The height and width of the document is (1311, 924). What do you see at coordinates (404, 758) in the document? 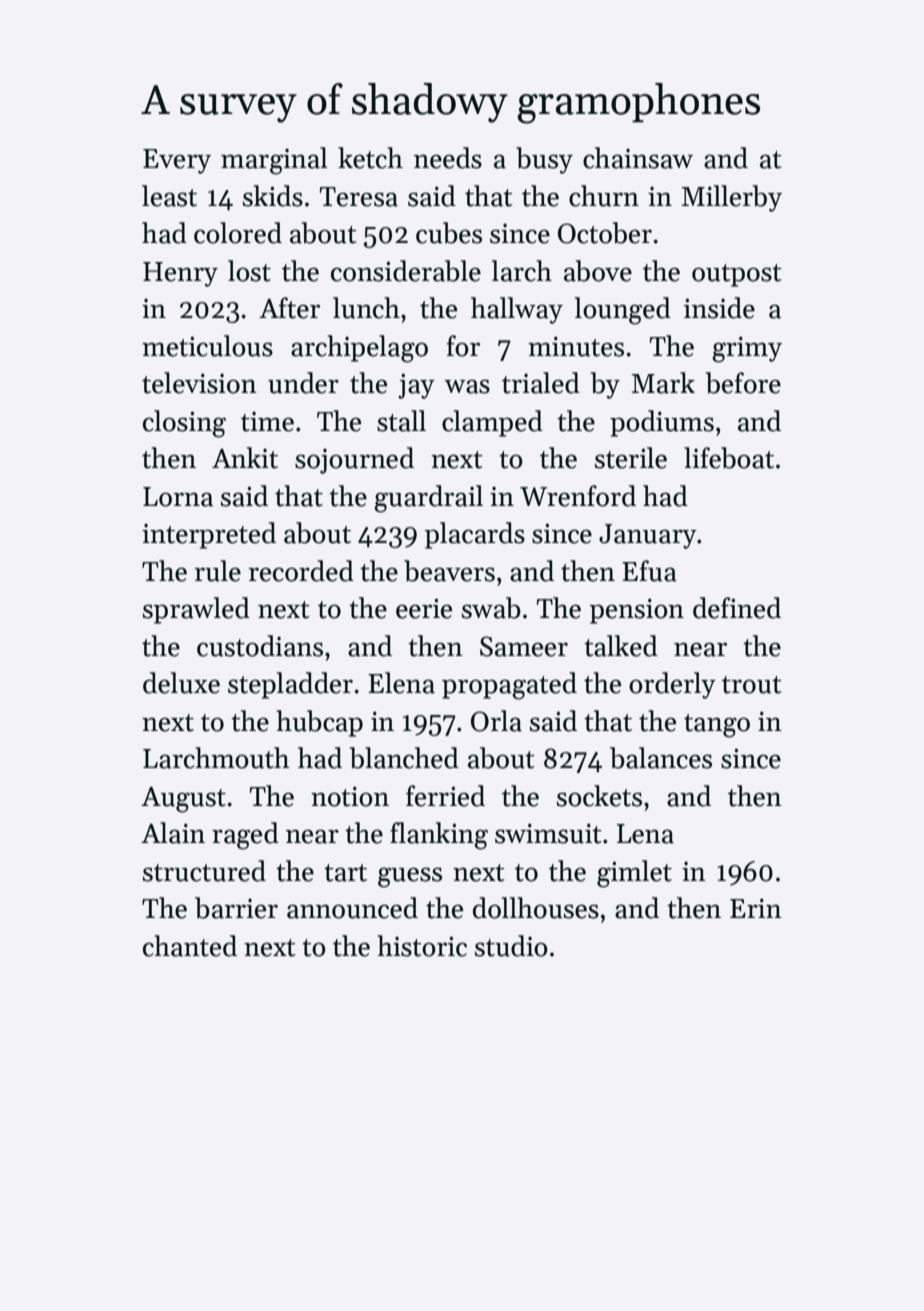
I see `blanched` at bounding box center [404, 758].
